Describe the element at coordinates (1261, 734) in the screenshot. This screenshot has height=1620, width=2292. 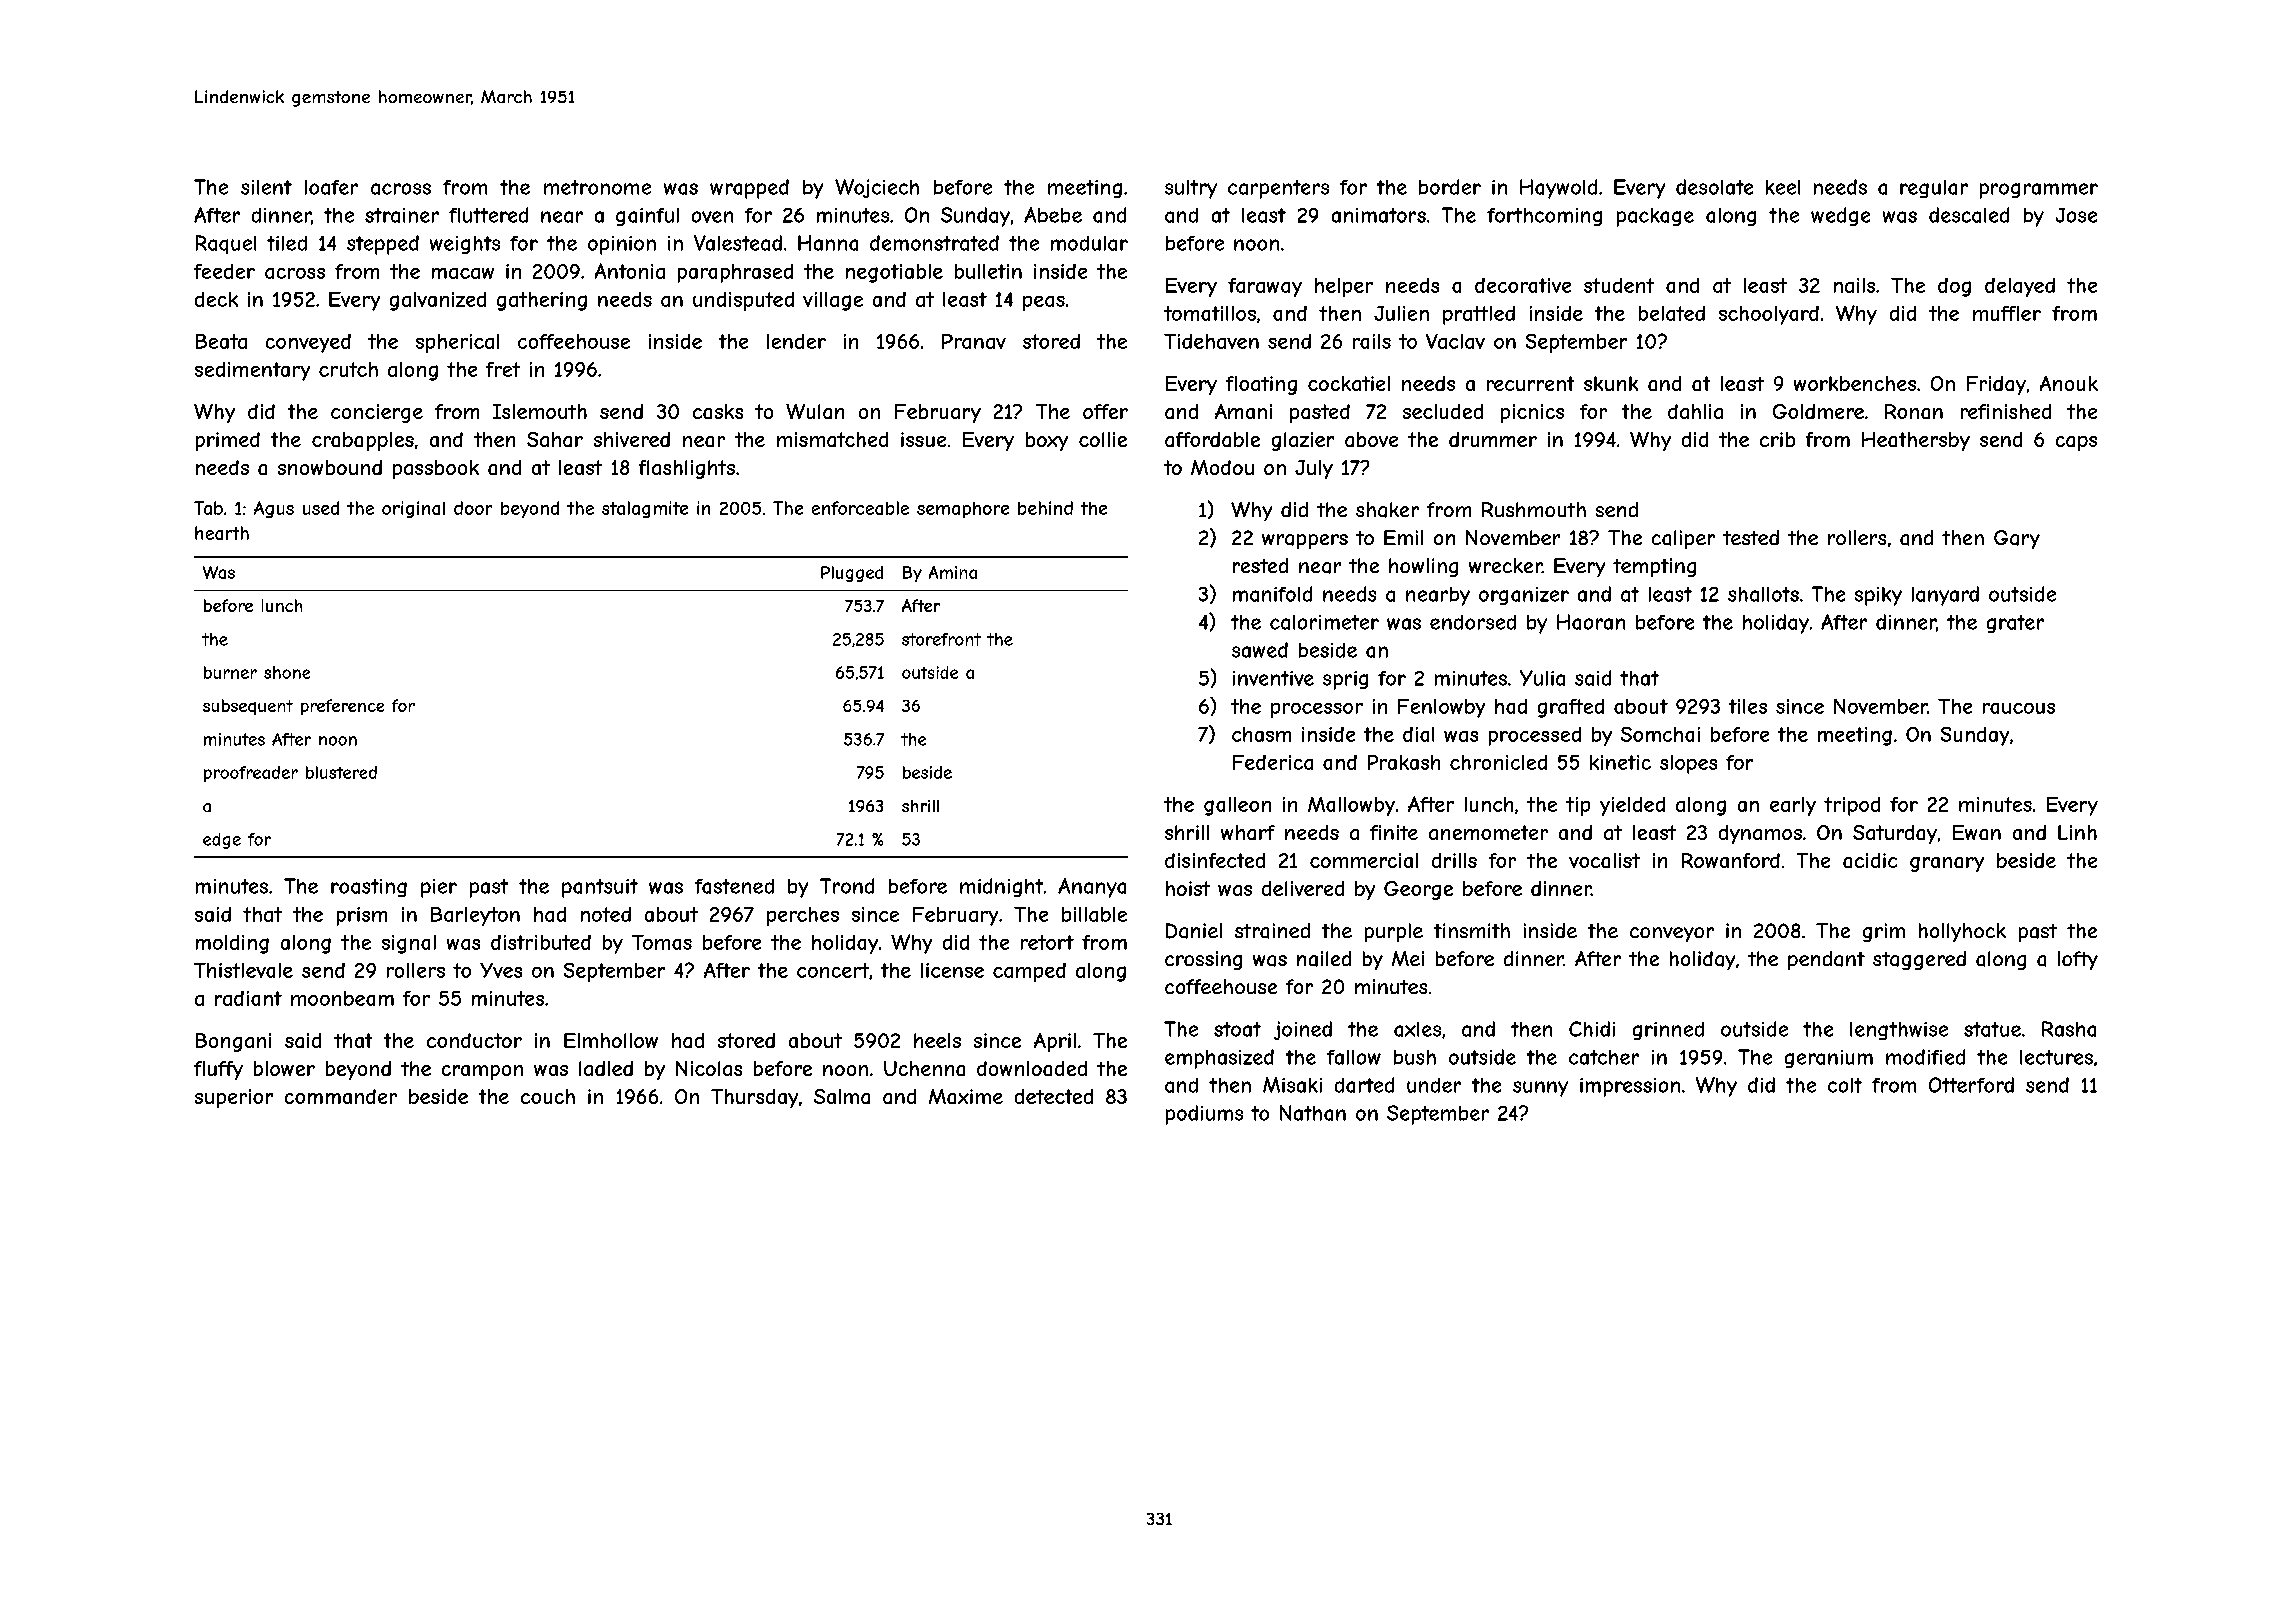
I see `chasm` at that location.
